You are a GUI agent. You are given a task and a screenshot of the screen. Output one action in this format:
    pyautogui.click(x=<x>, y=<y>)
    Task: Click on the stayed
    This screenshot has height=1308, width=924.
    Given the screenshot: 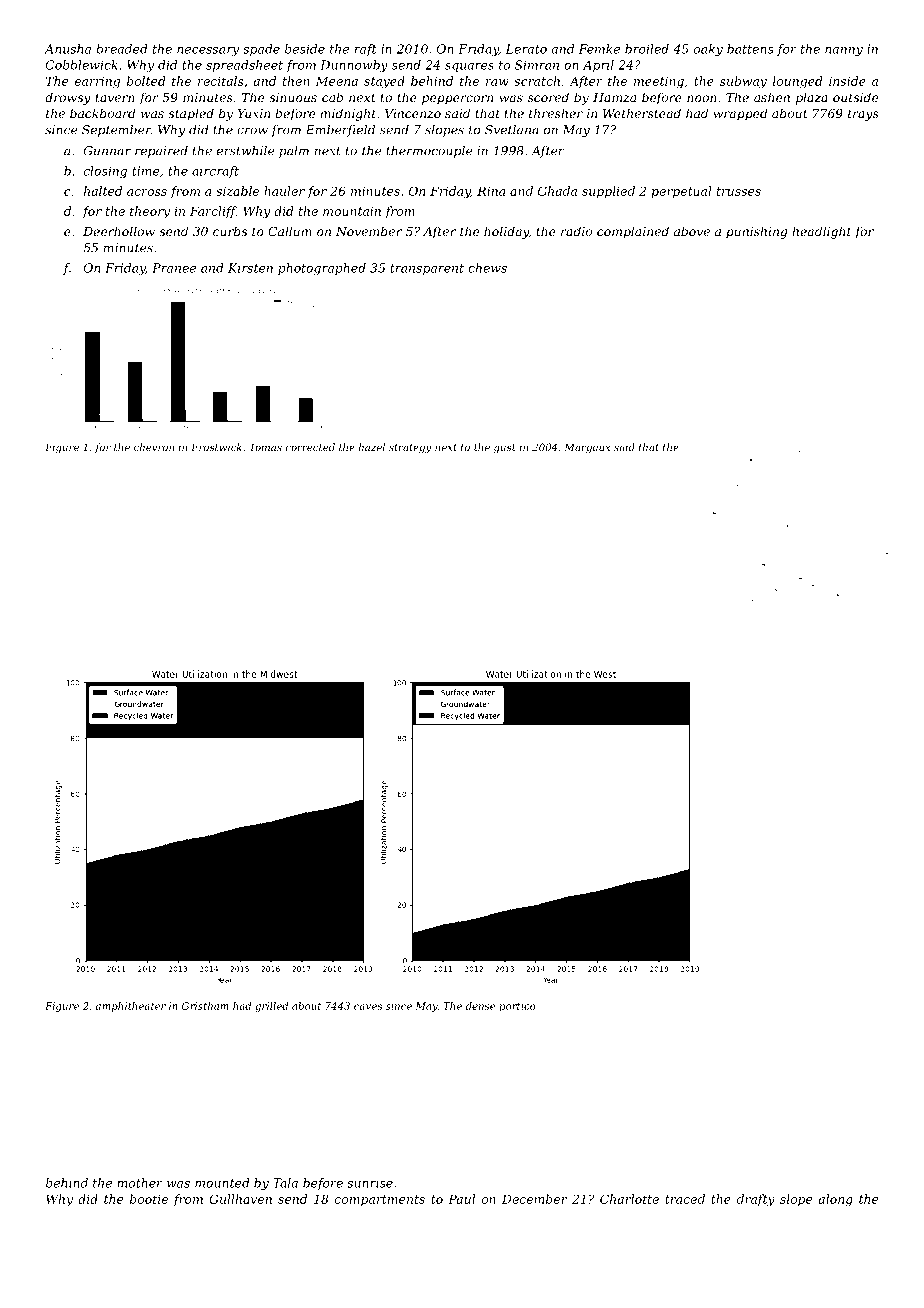 What is the action you would take?
    pyautogui.click(x=384, y=82)
